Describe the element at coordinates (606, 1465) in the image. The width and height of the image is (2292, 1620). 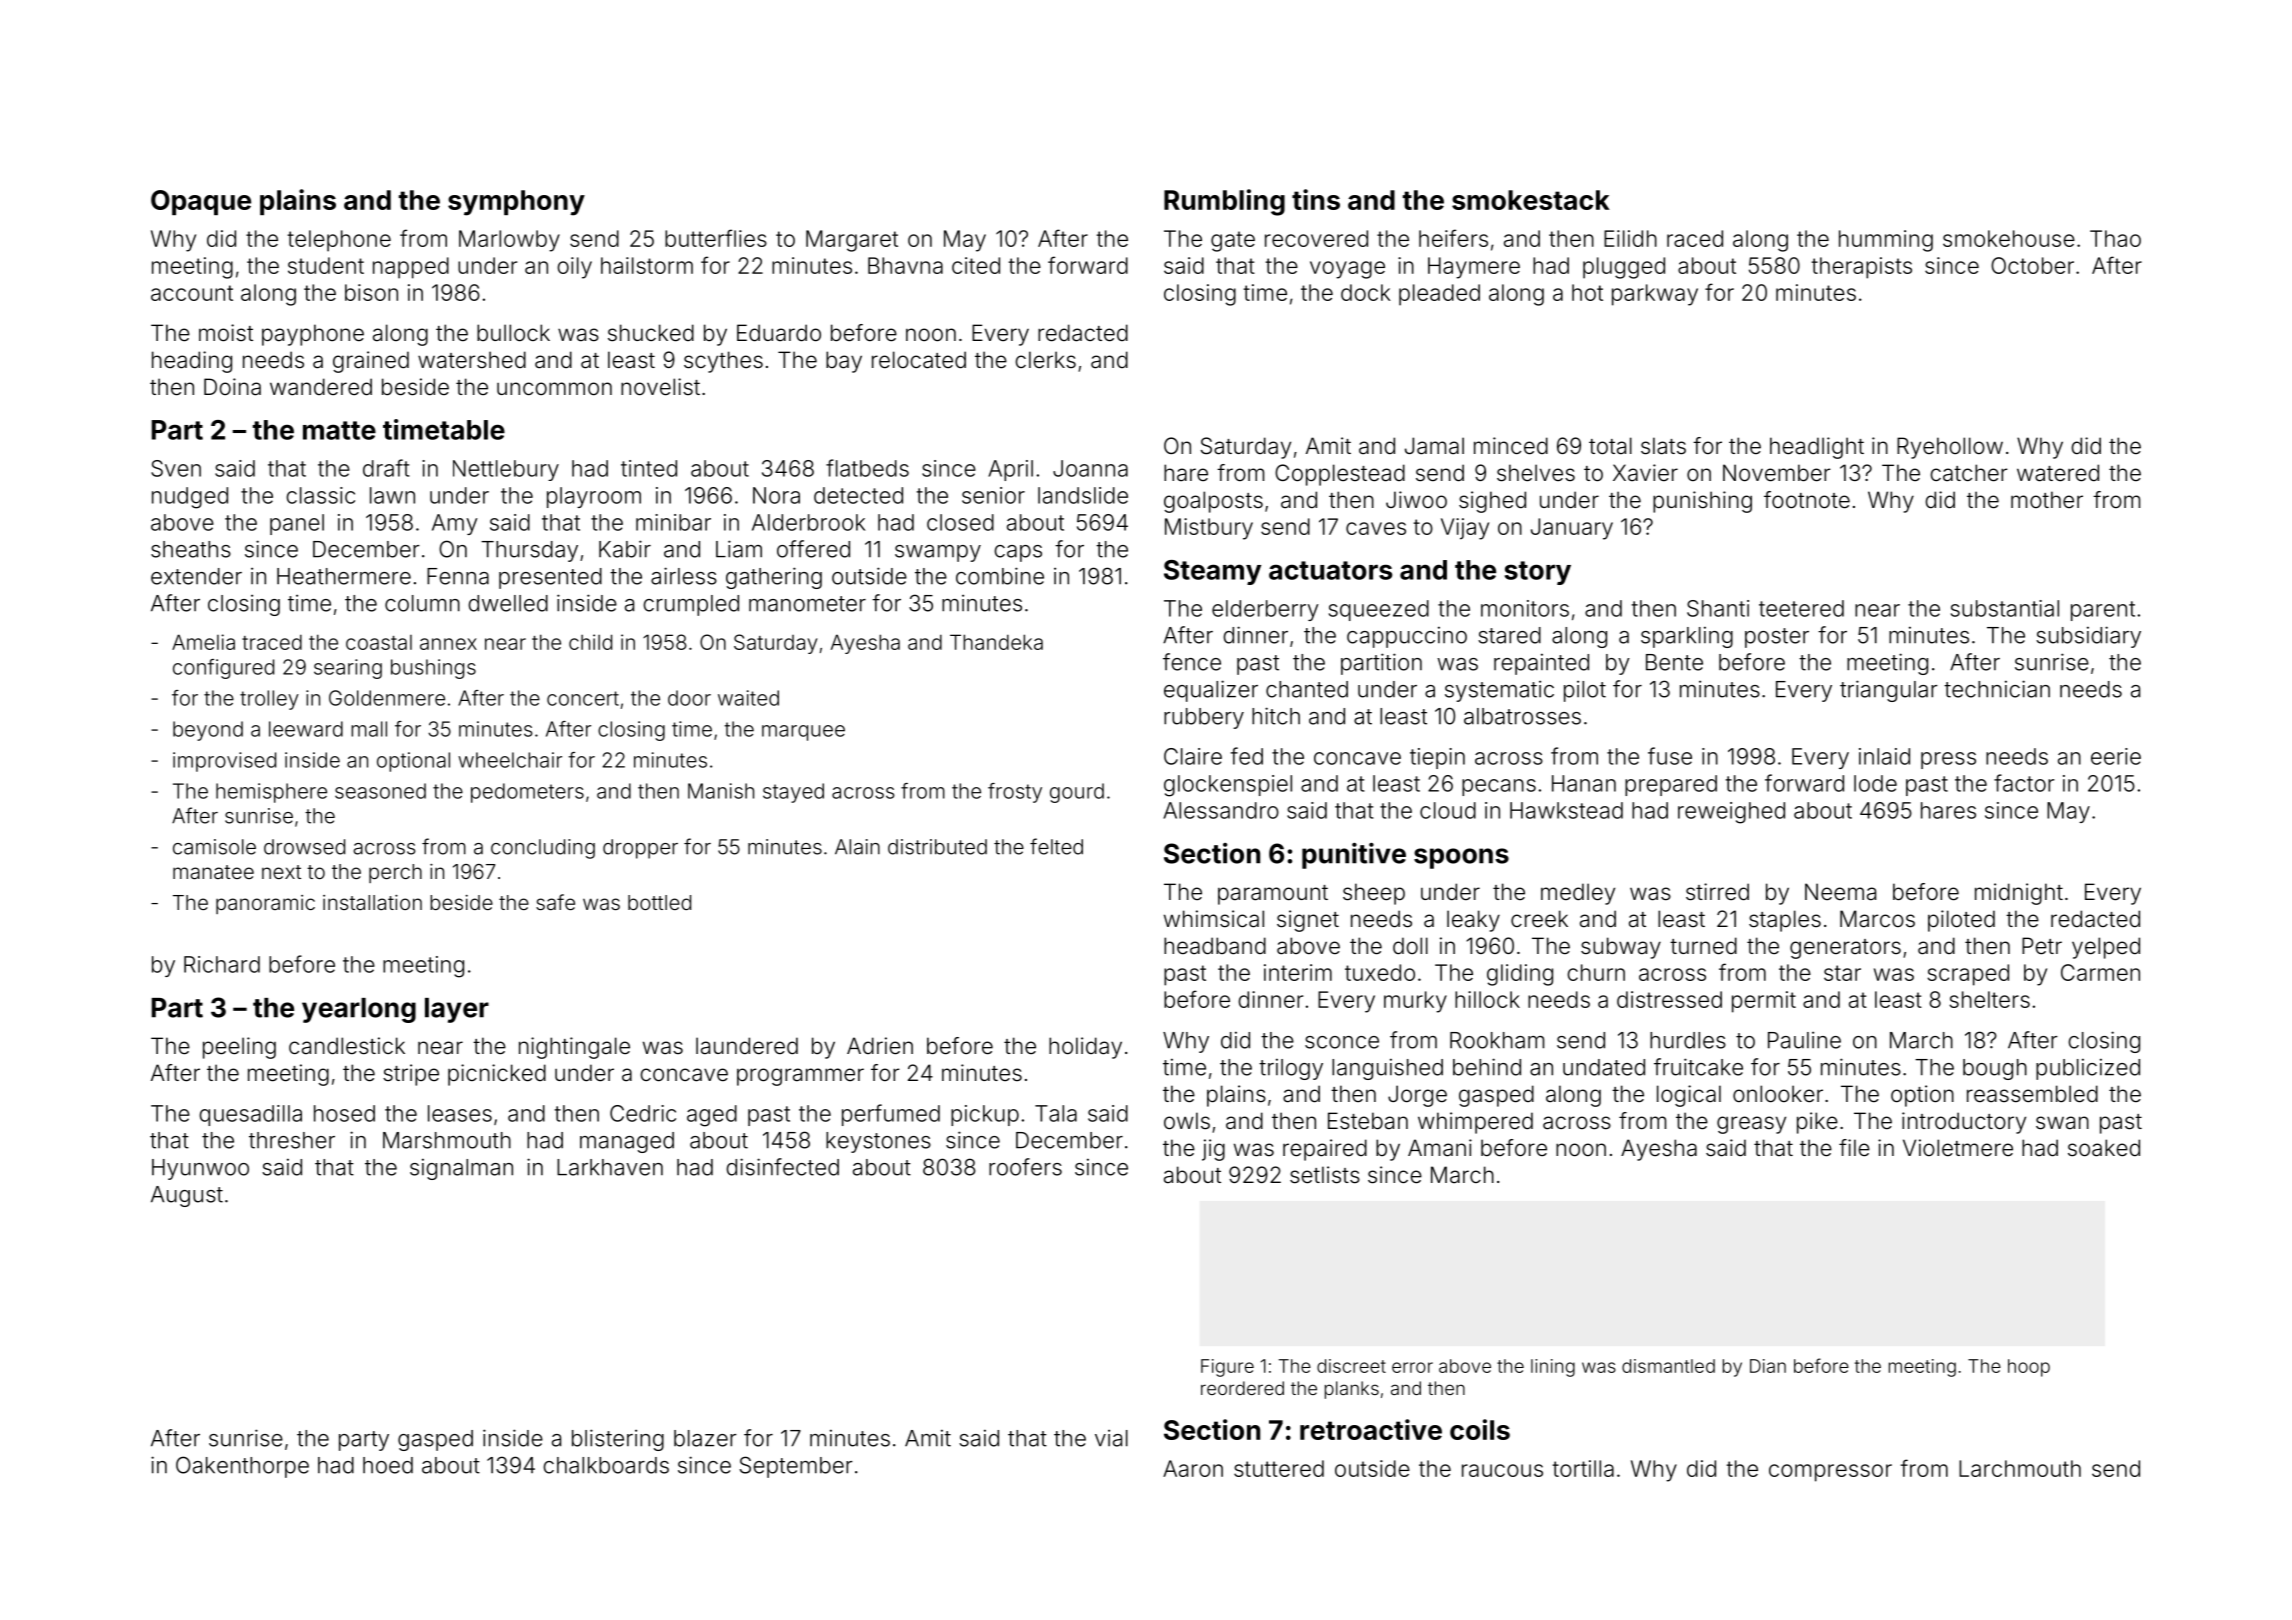
I see `chalkboards` at that location.
